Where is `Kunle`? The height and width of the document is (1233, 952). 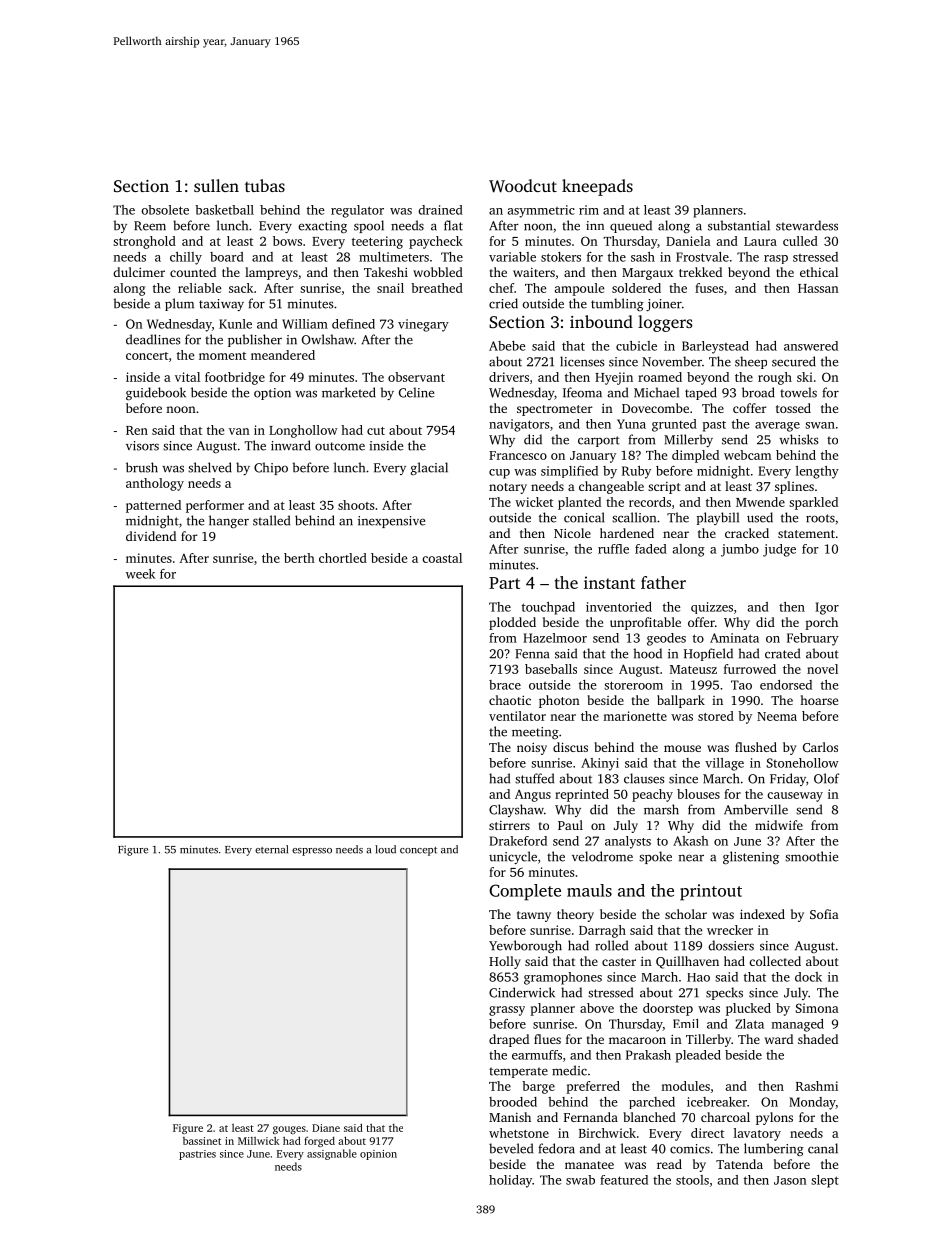
Kunle is located at coordinates (235, 324).
